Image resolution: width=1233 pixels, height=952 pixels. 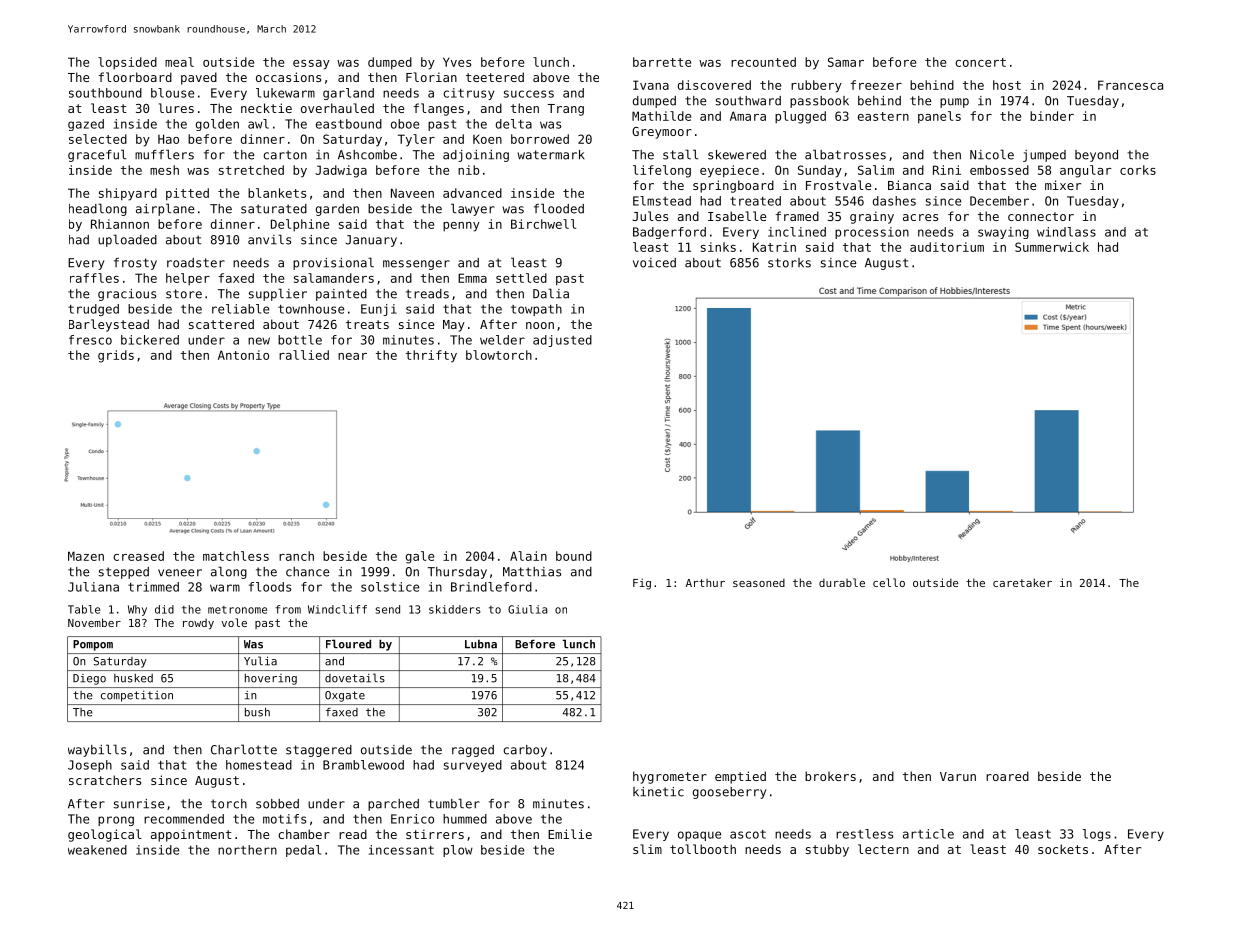 I want to click on cello, so click(x=889, y=582).
